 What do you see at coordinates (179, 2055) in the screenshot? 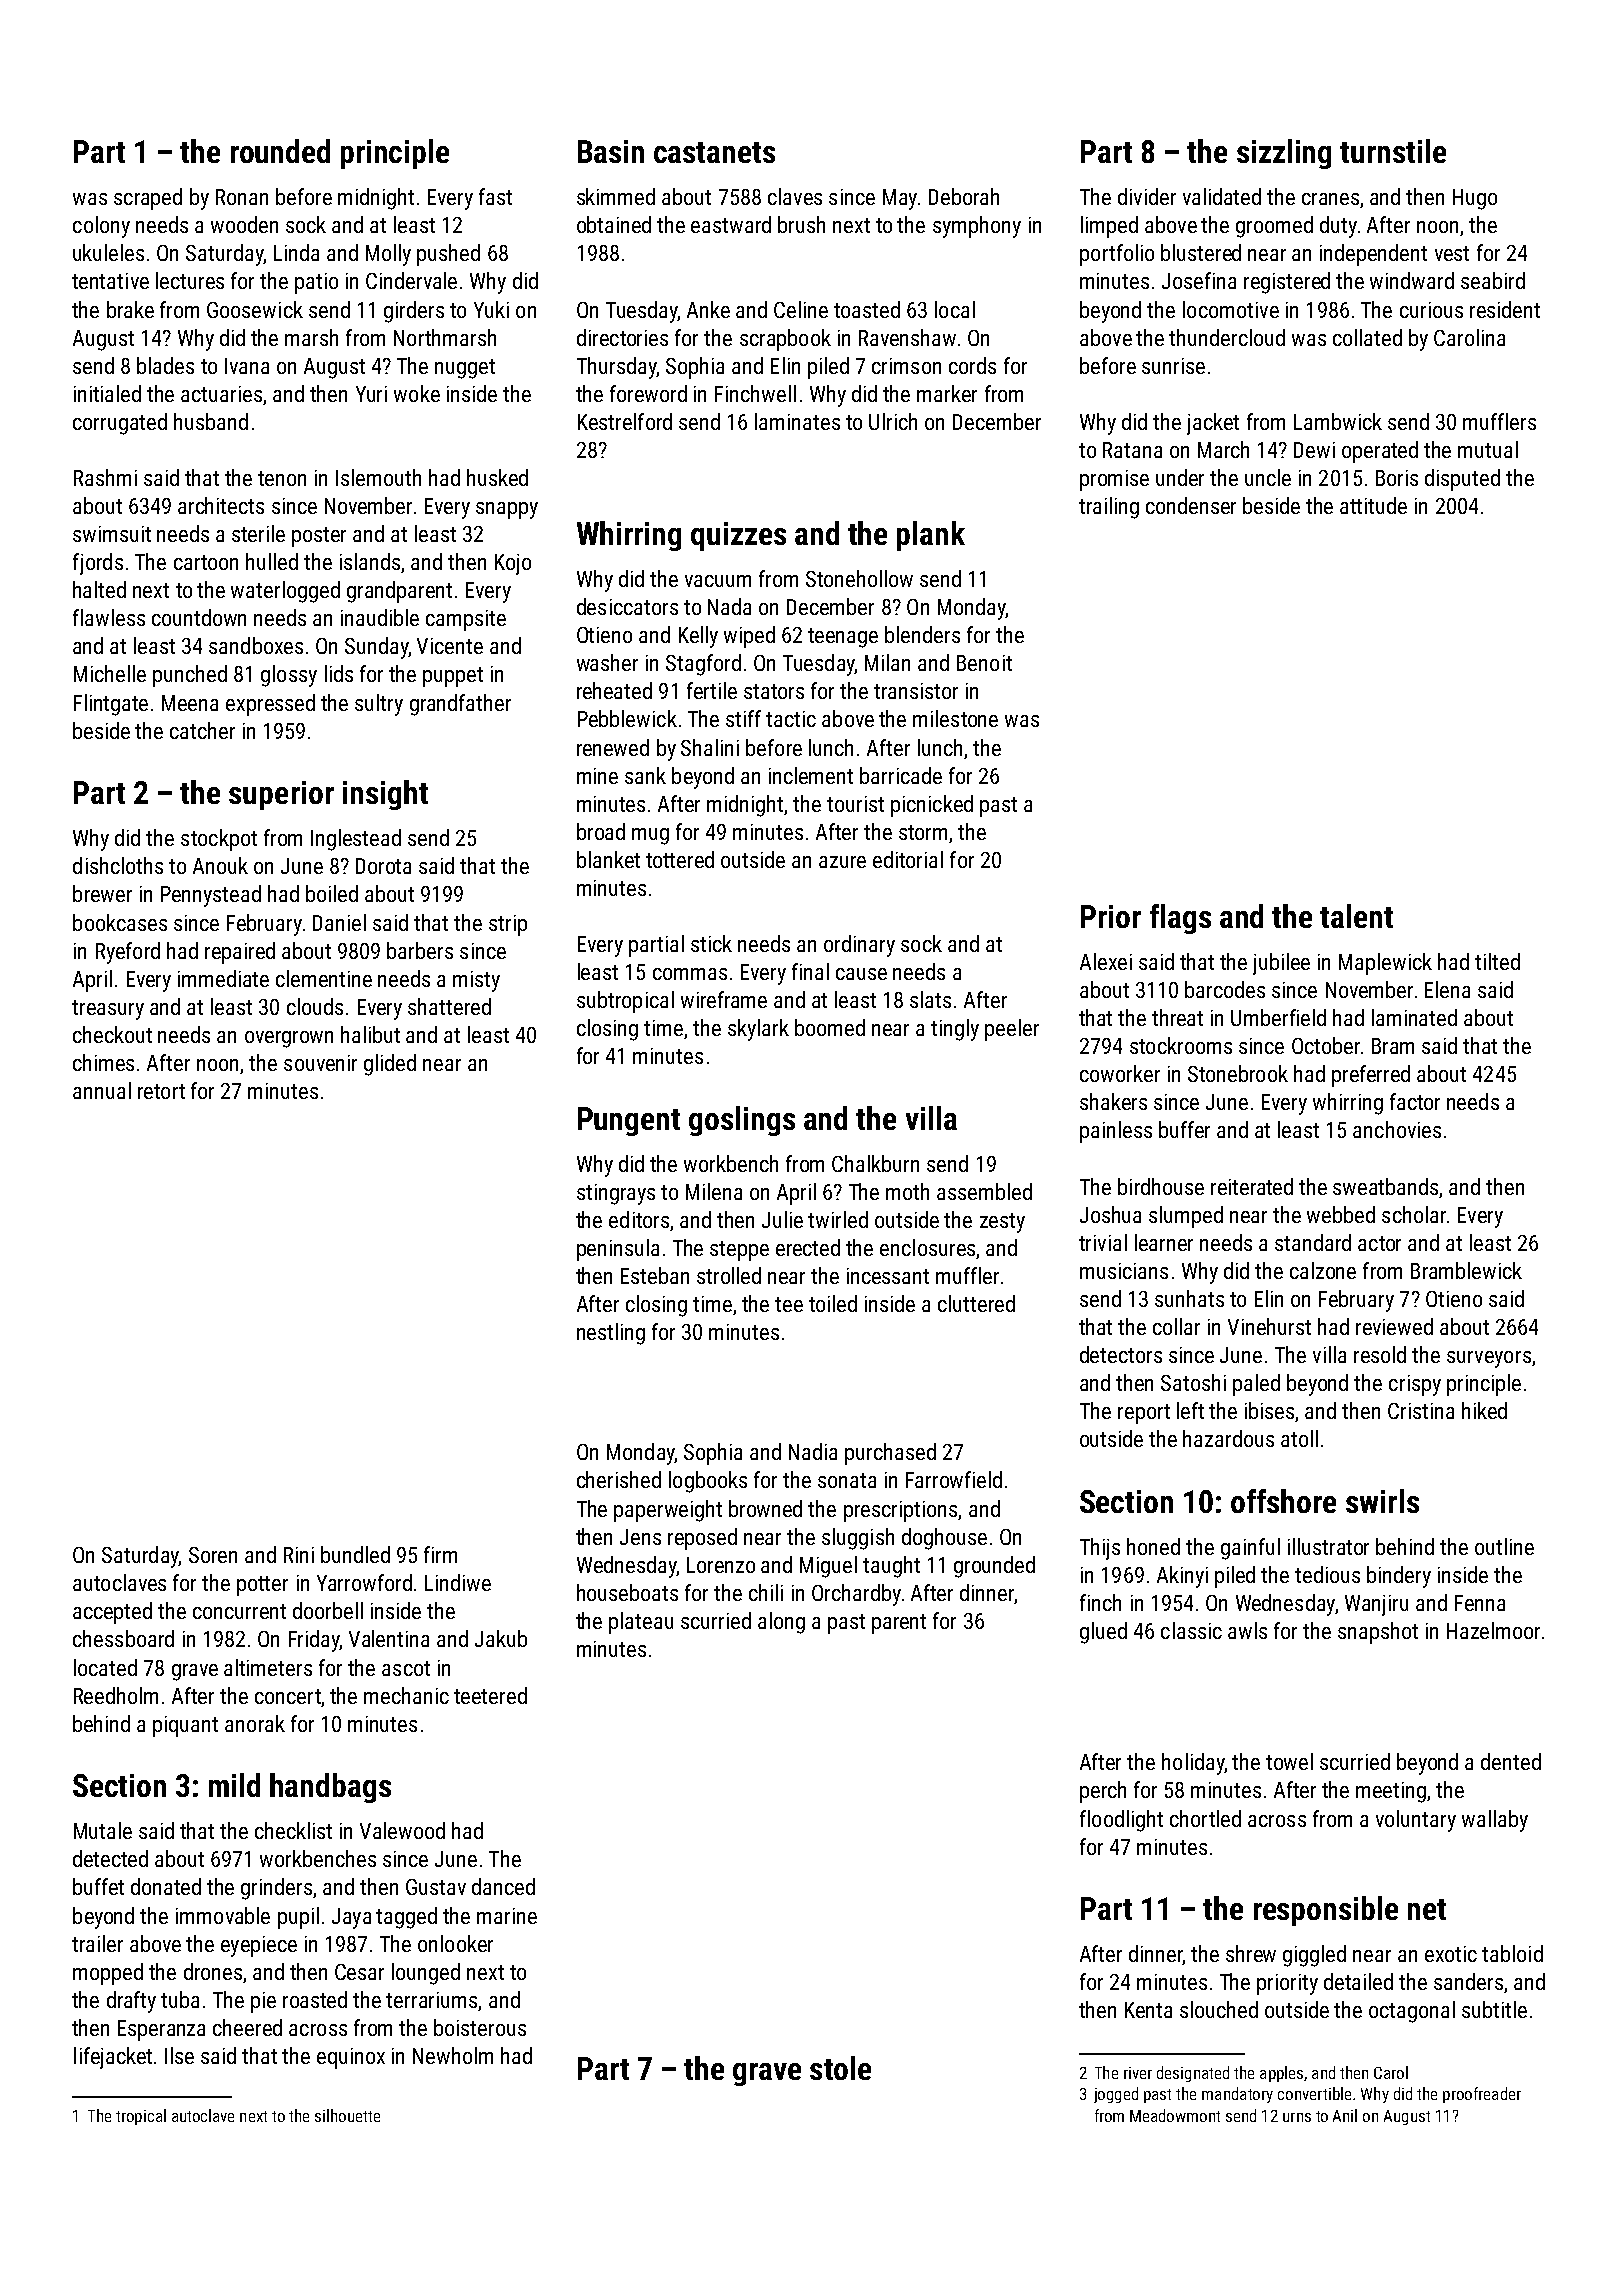
I see `Ilse` at bounding box center [179, 2055].
